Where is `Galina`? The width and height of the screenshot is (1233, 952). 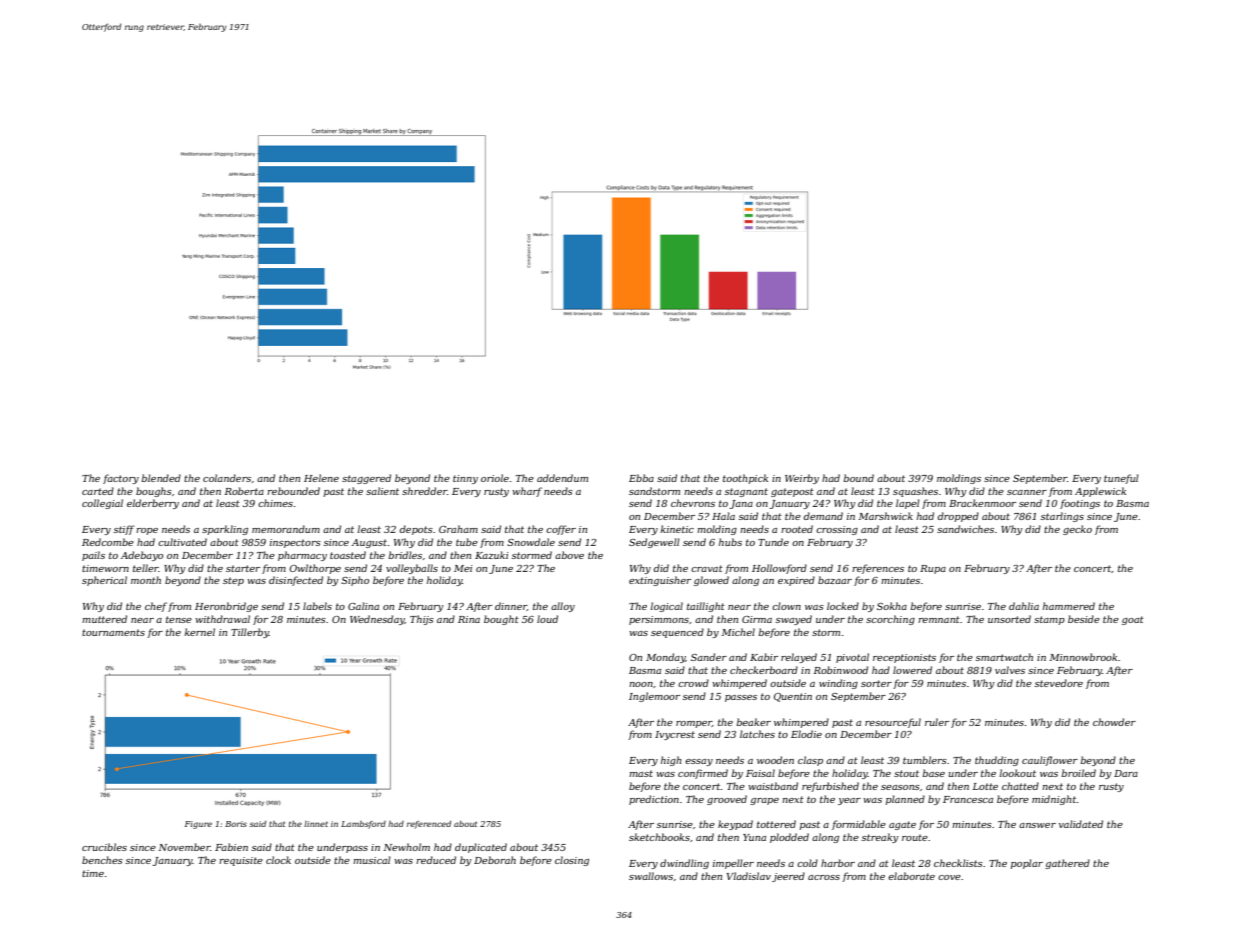
Galina is located at coordinates (363, 606).
